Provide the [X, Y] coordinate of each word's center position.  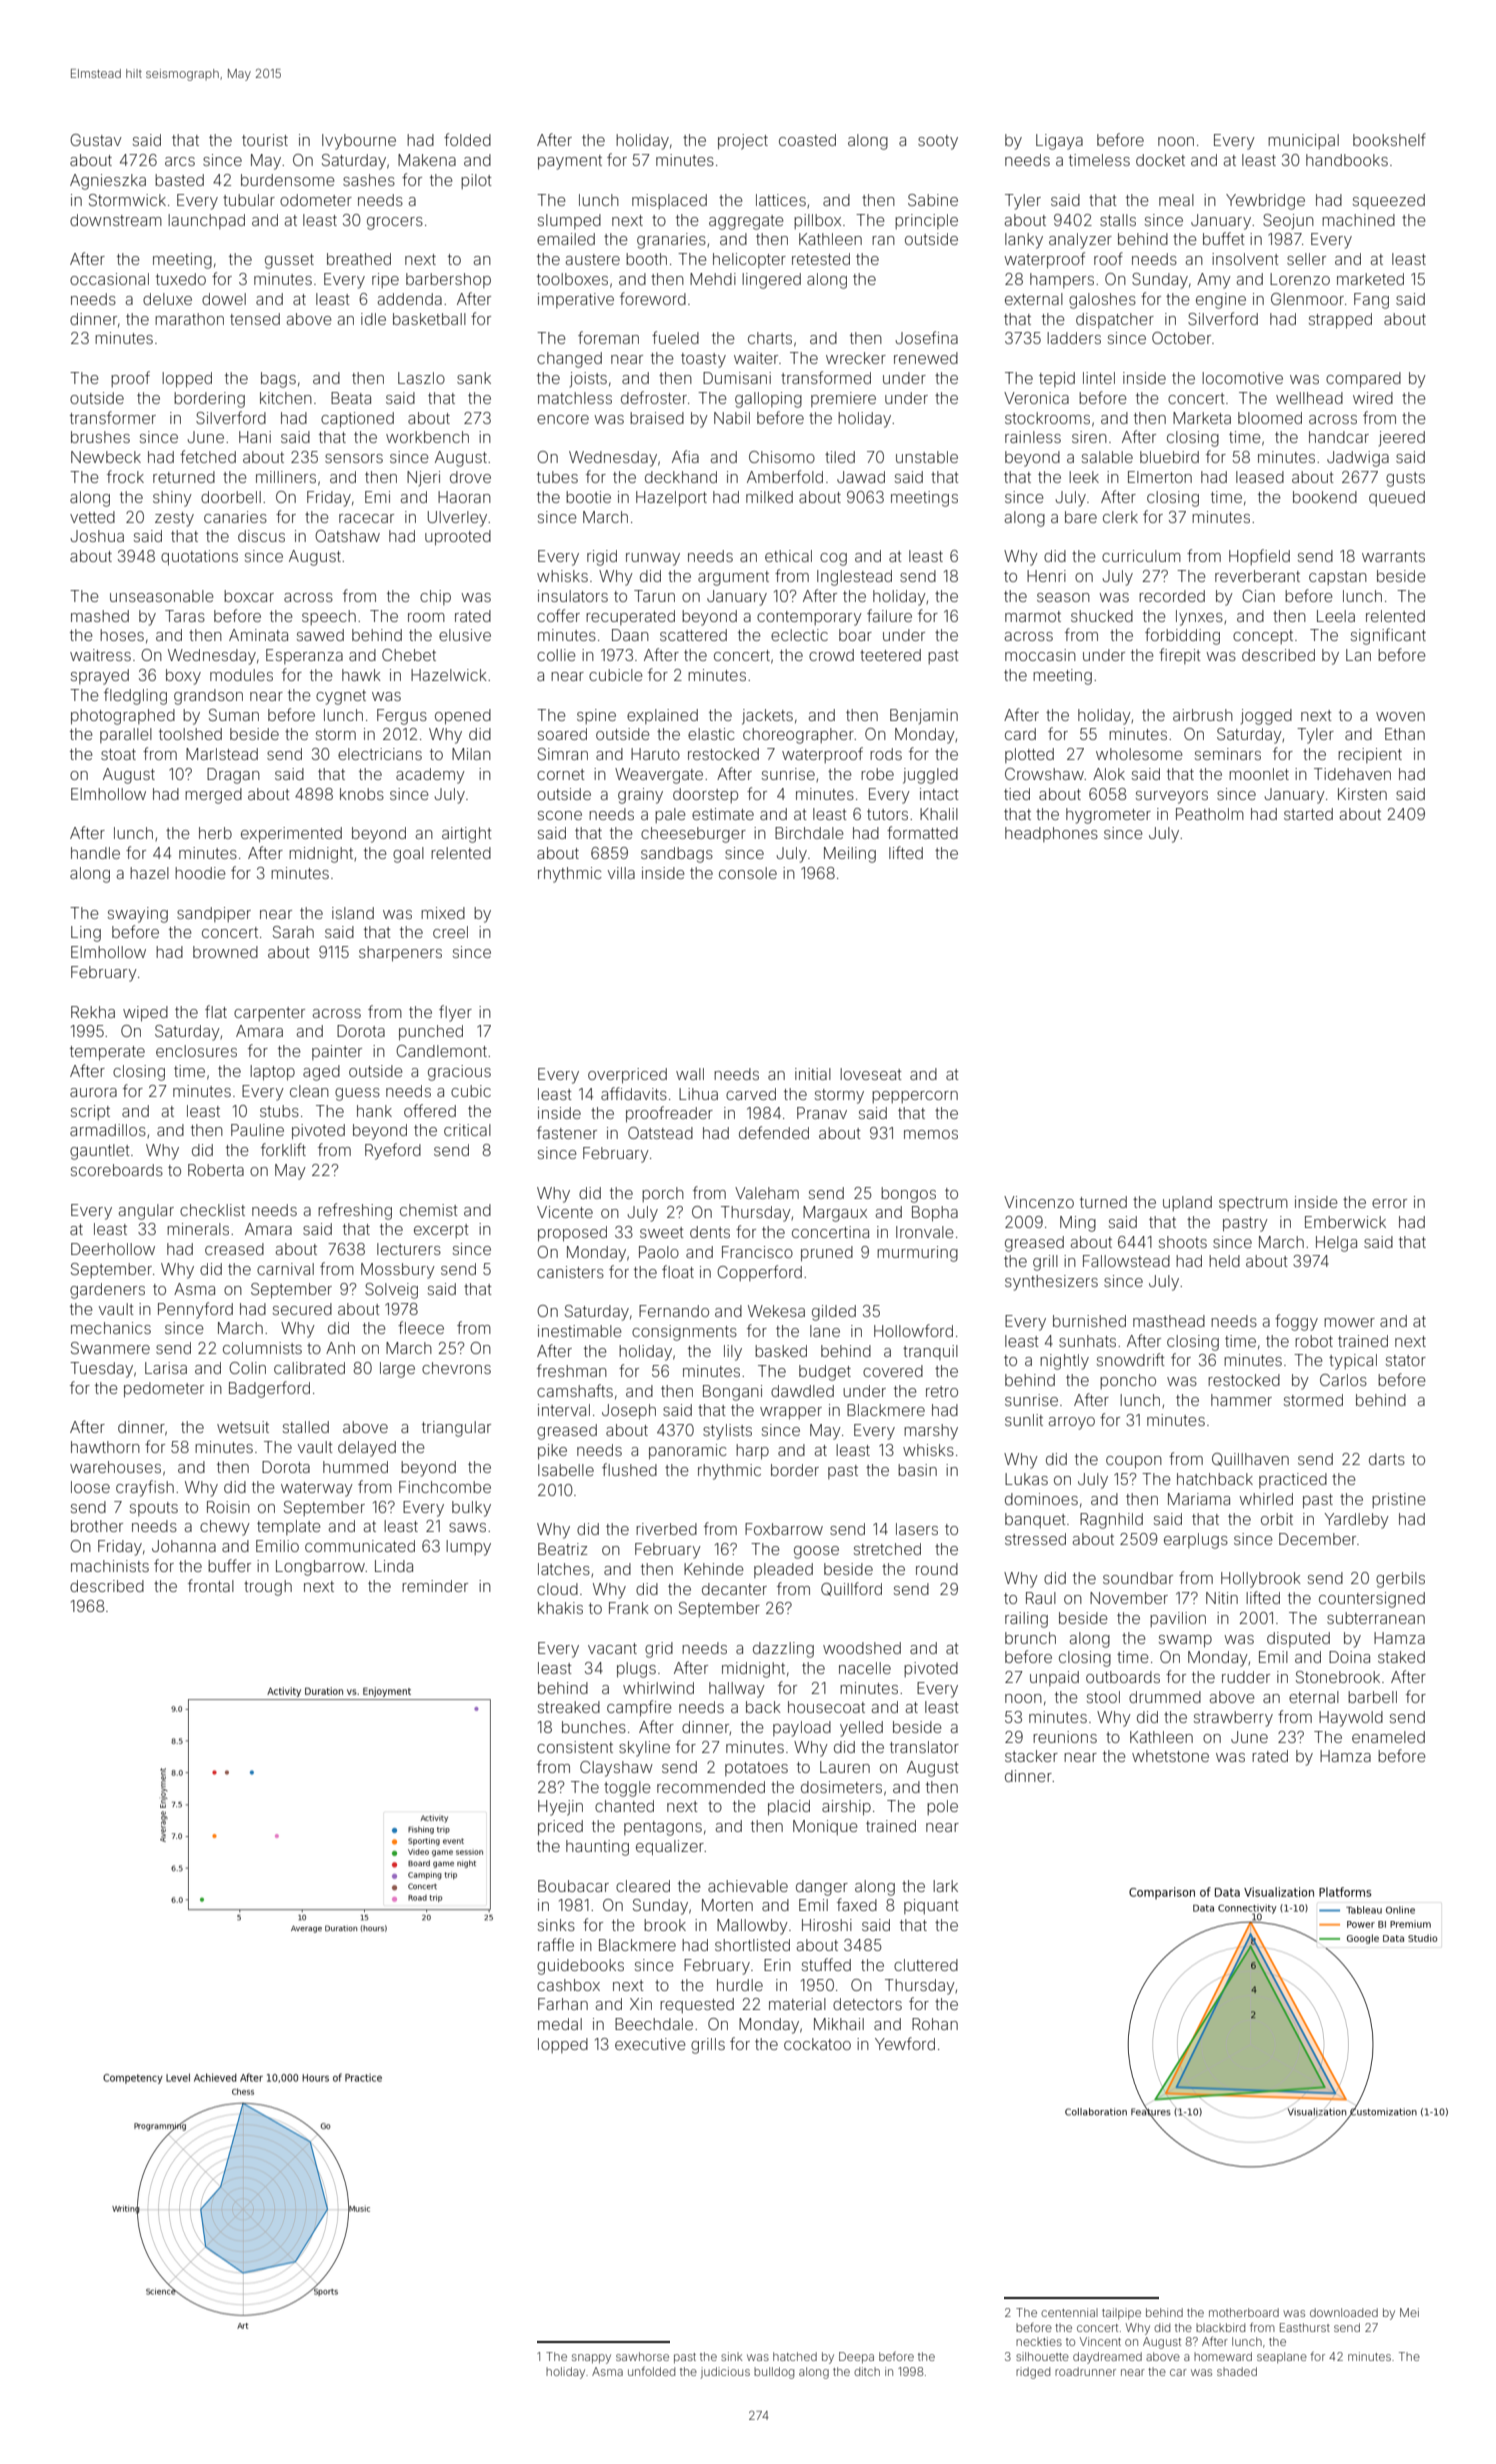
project [743, 142]
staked [1401, 1657]
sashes [369, 180]
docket [1160, 160]
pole [942, 1807]
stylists [727, 1432]
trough [268, 1588]
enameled [1388, 1737]
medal [560, 2024]
